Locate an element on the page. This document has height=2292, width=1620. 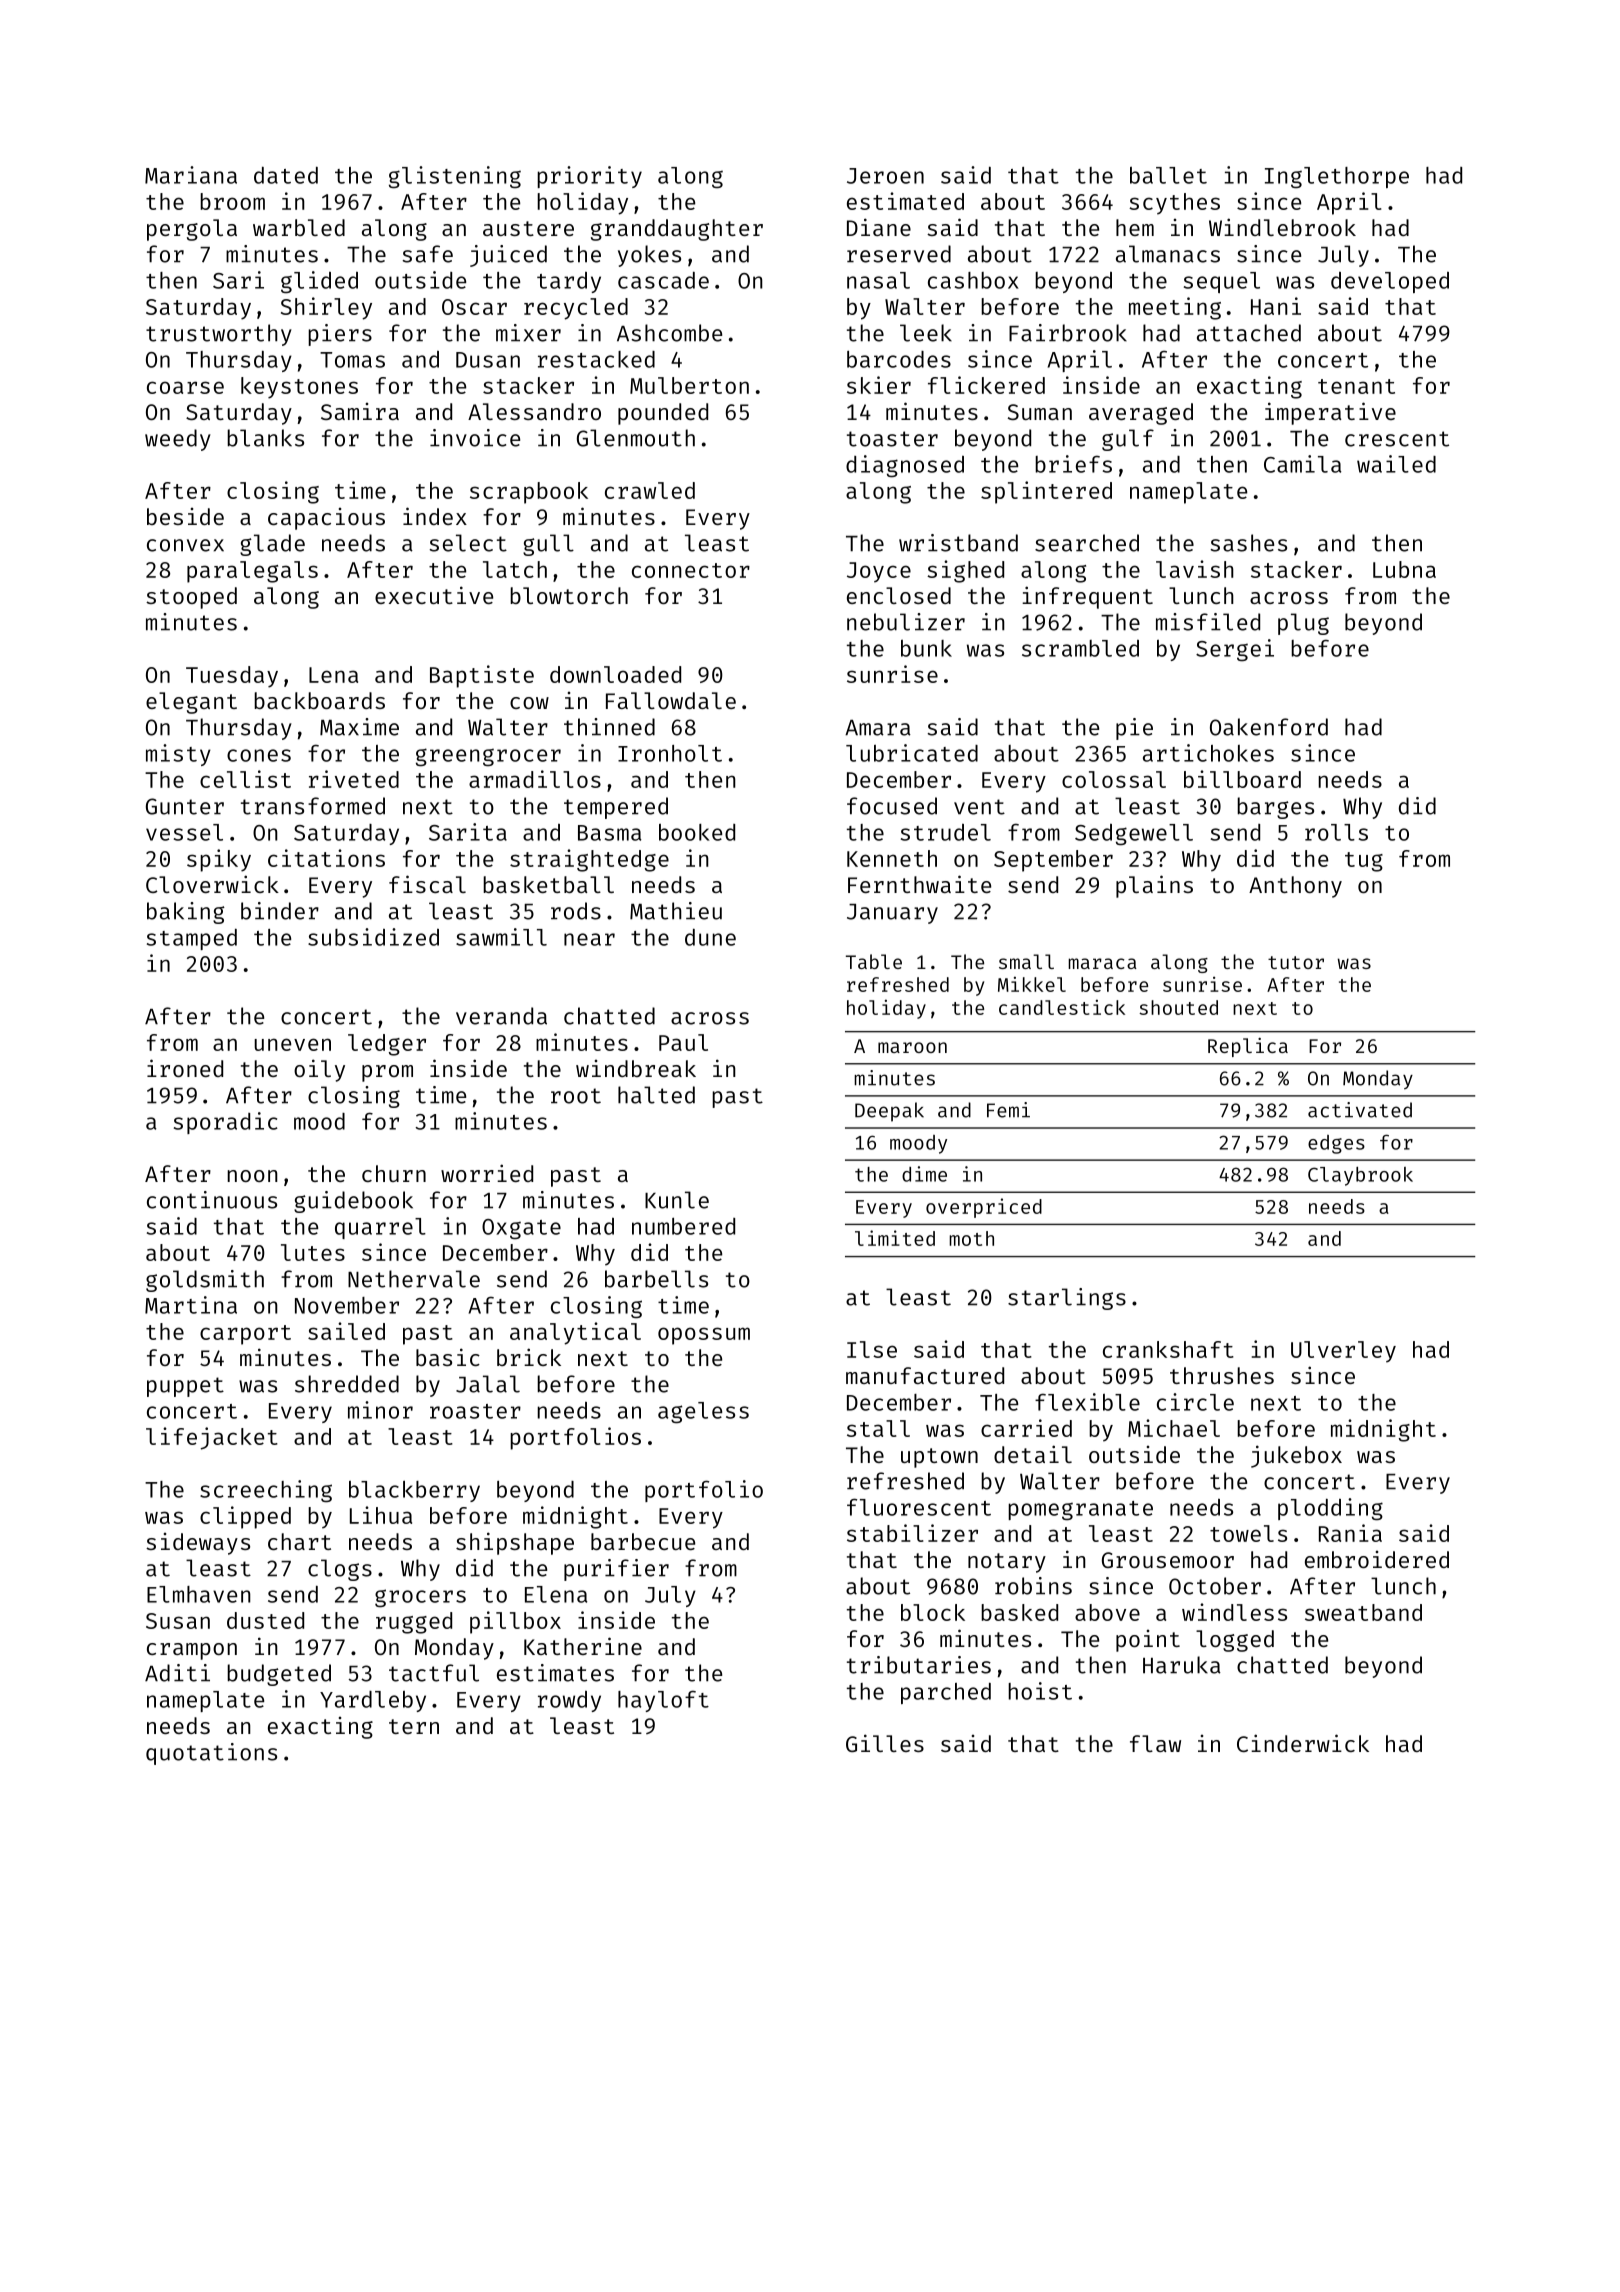
fiscal is located at coordinates (427, 884).
